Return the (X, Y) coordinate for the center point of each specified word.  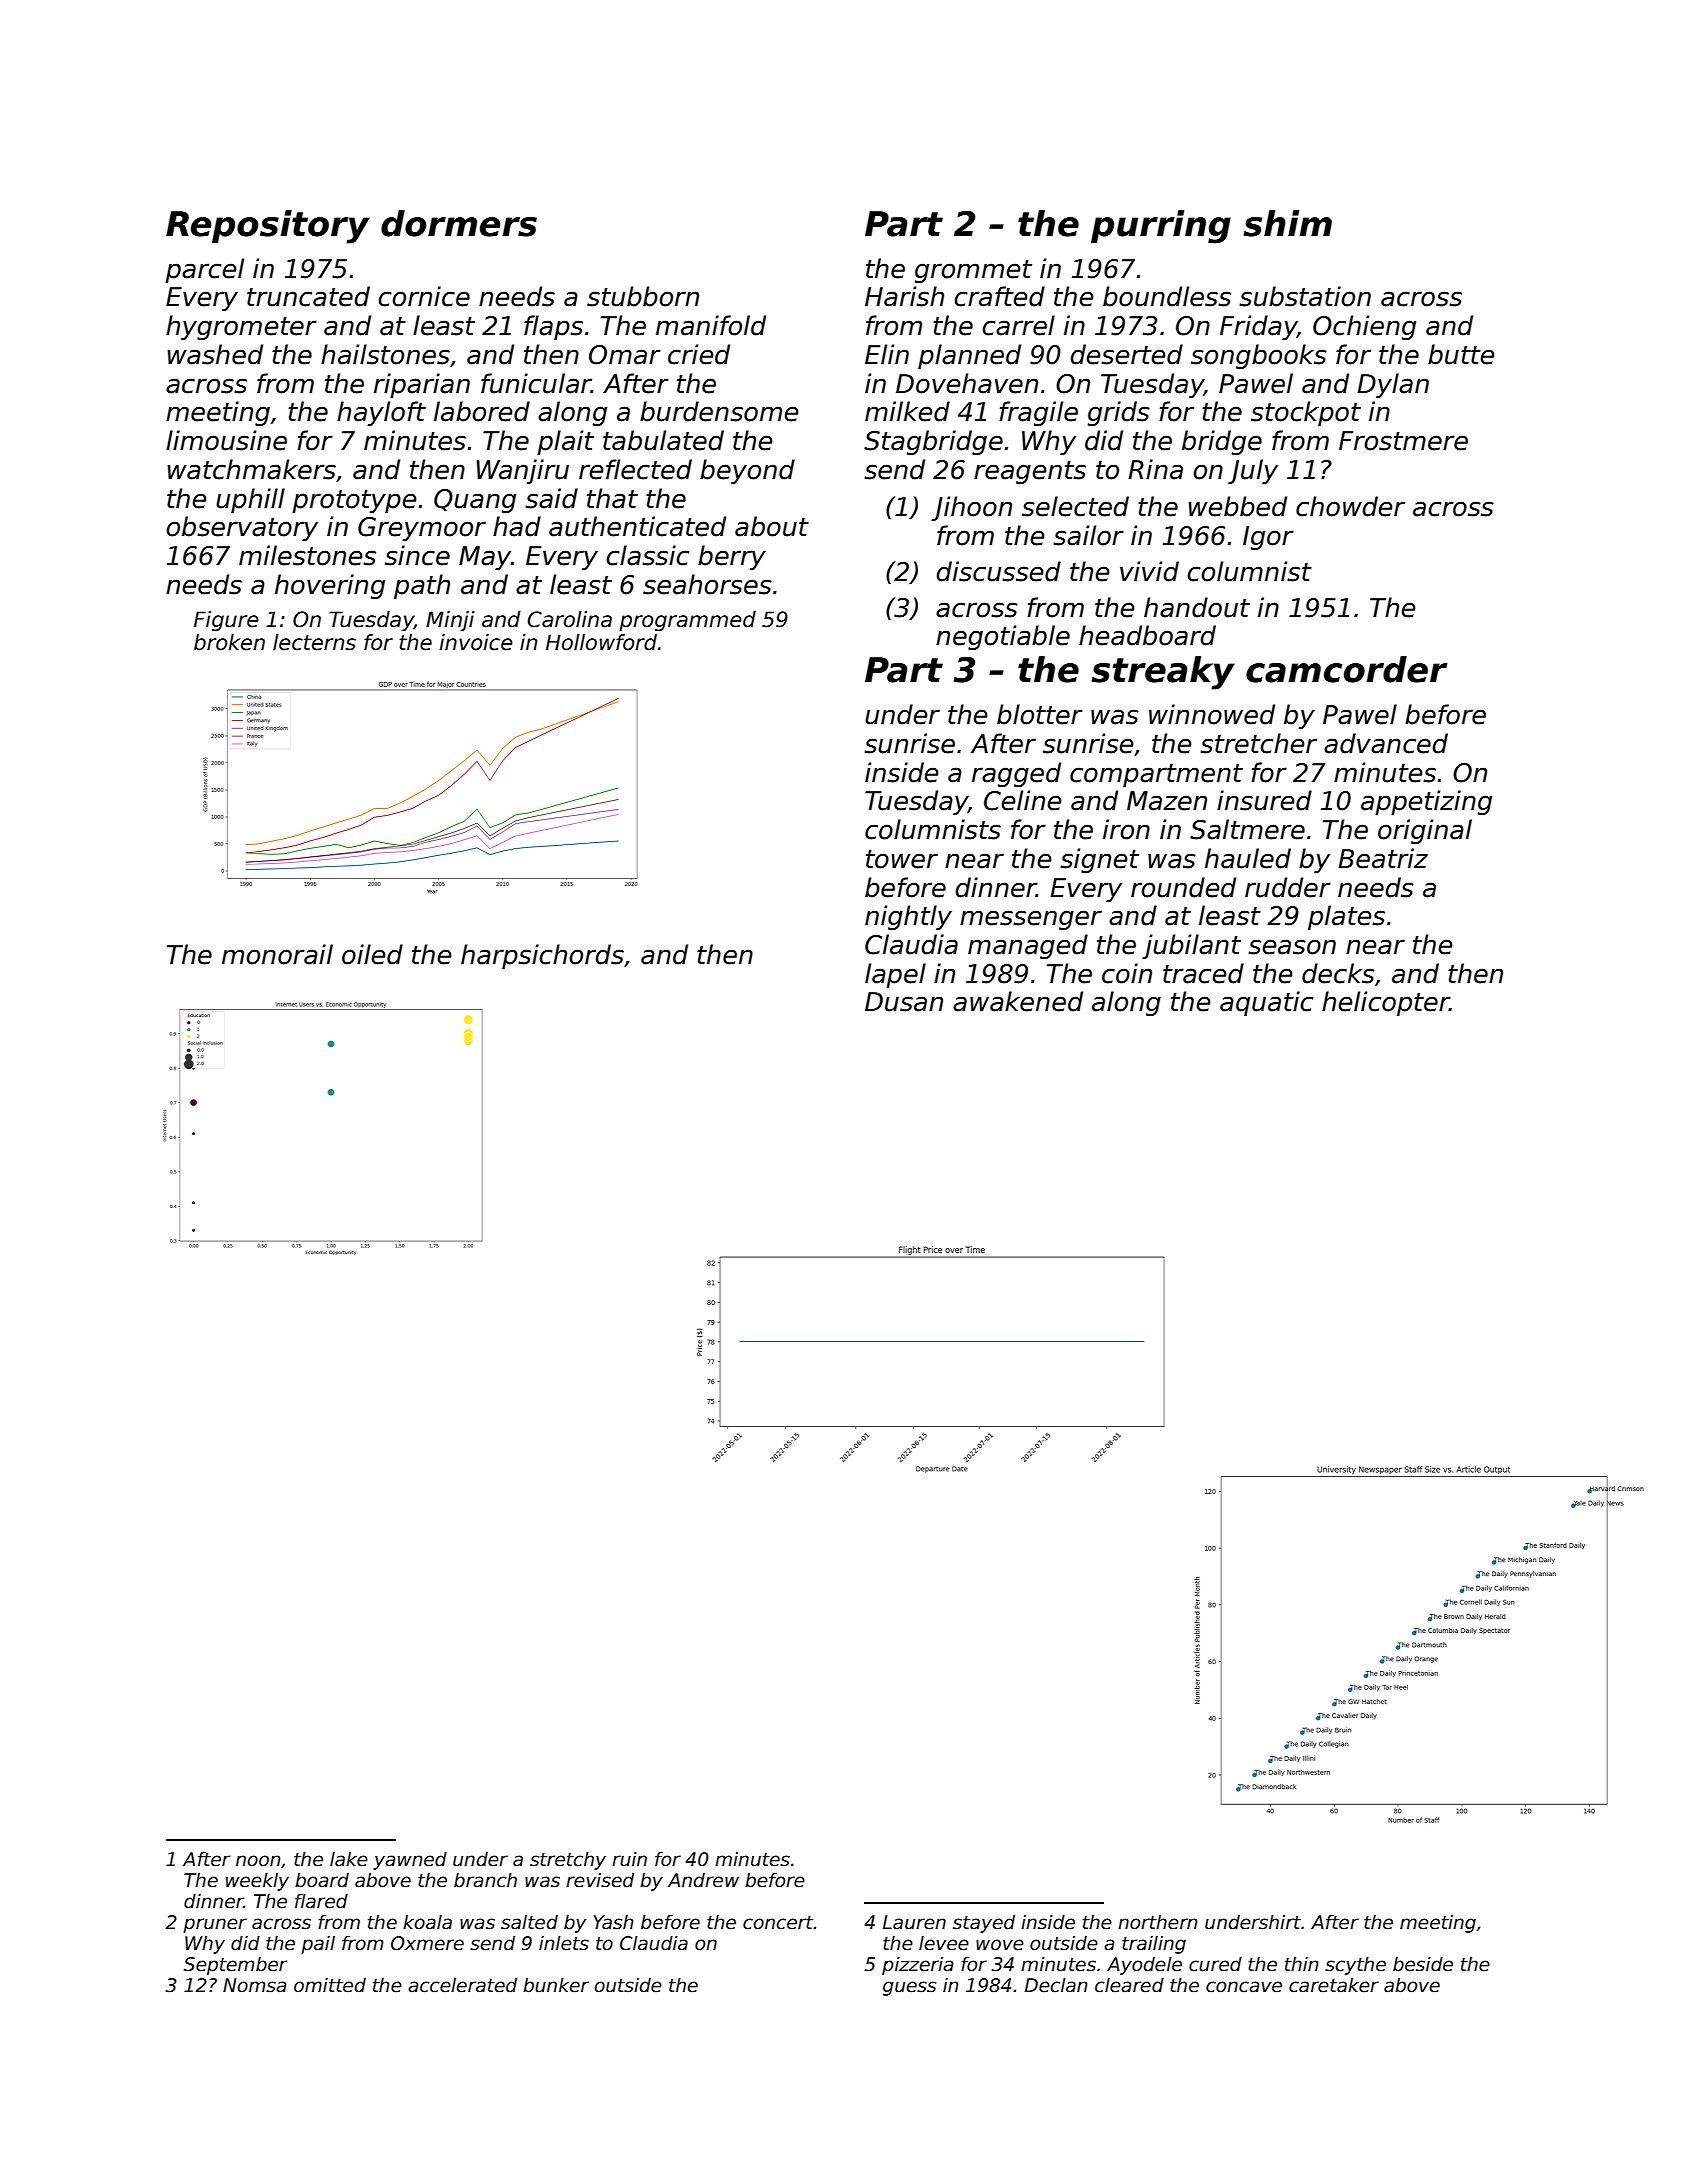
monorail (277, 954)
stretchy (568, 1861)
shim (1287, 223)
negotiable (1003, 637)
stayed (984, 1924)
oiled (372, 954)
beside (1423, 1964)
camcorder (1346, 669)
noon (258, 1861)
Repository (268, 227)
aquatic (1266, 1003)
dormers (459, 223)
